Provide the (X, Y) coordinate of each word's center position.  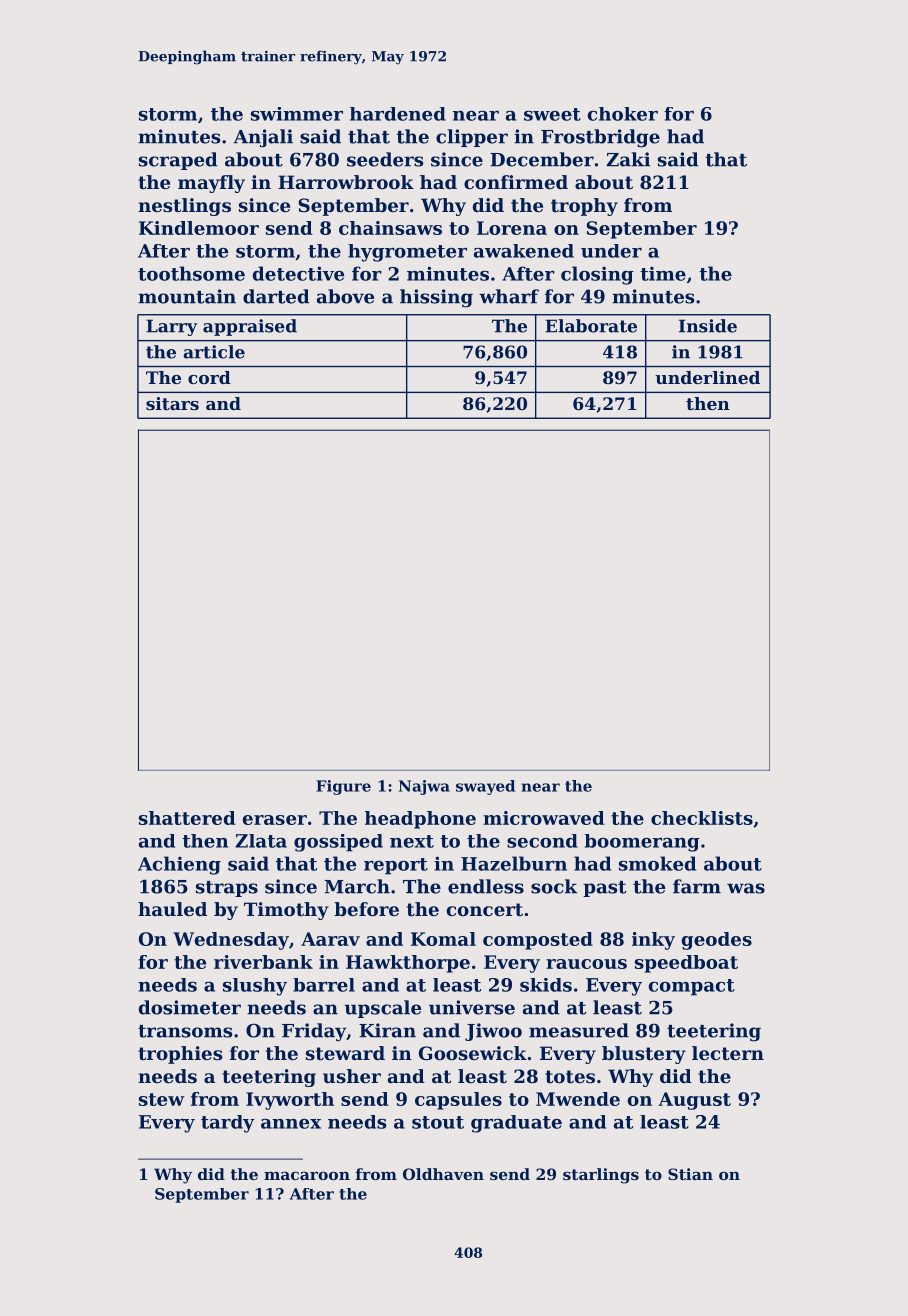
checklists (702, 818)
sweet (552, 114)
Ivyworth (290, 1101)
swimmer (297, 114)
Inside (708, 326)
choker (623, 114)
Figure (343, 787)
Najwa (424, 787)
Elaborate (591, 326)
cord (209, 377)
